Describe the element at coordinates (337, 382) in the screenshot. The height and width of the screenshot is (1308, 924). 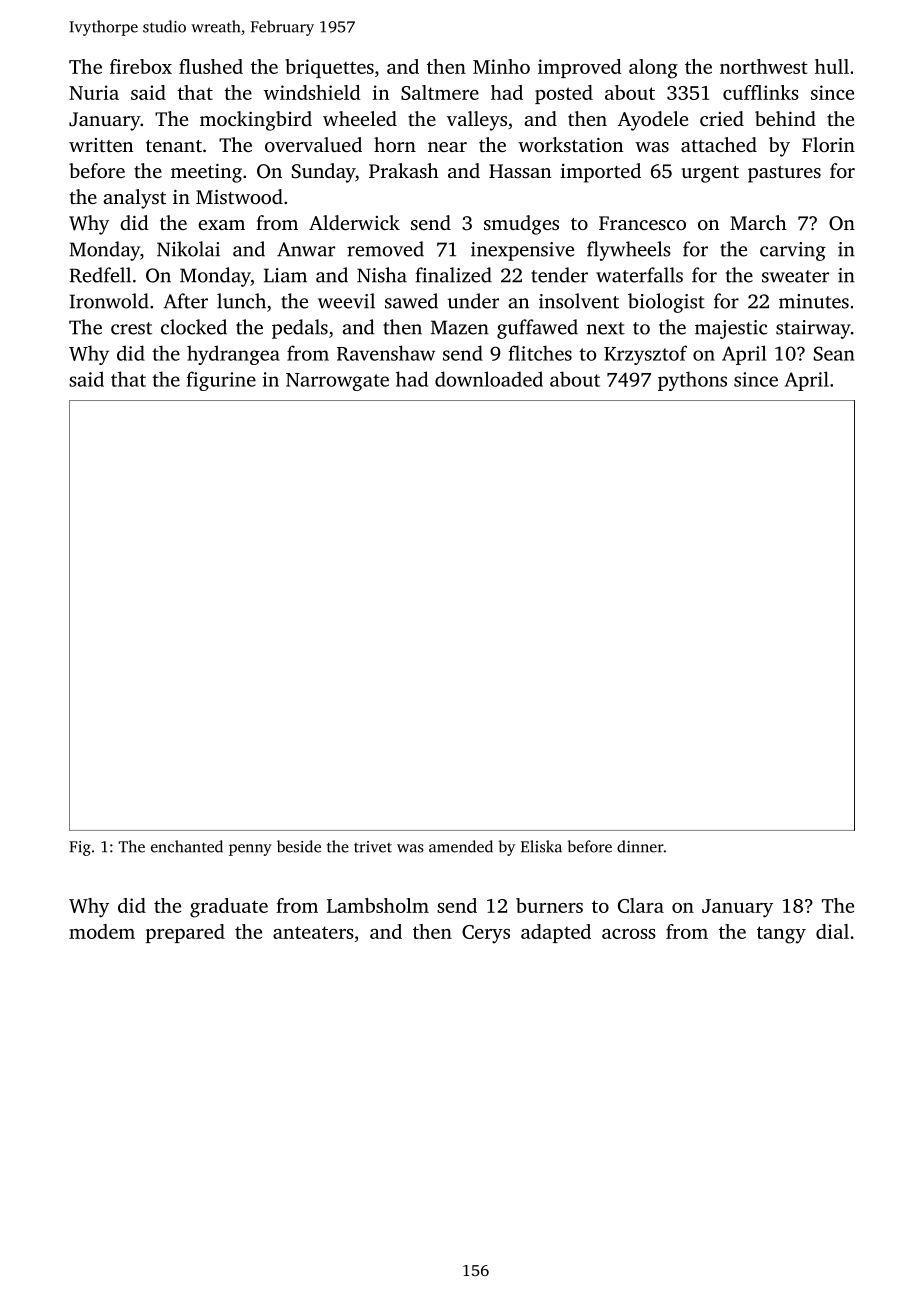
I see `Narrowgate` at that location.
